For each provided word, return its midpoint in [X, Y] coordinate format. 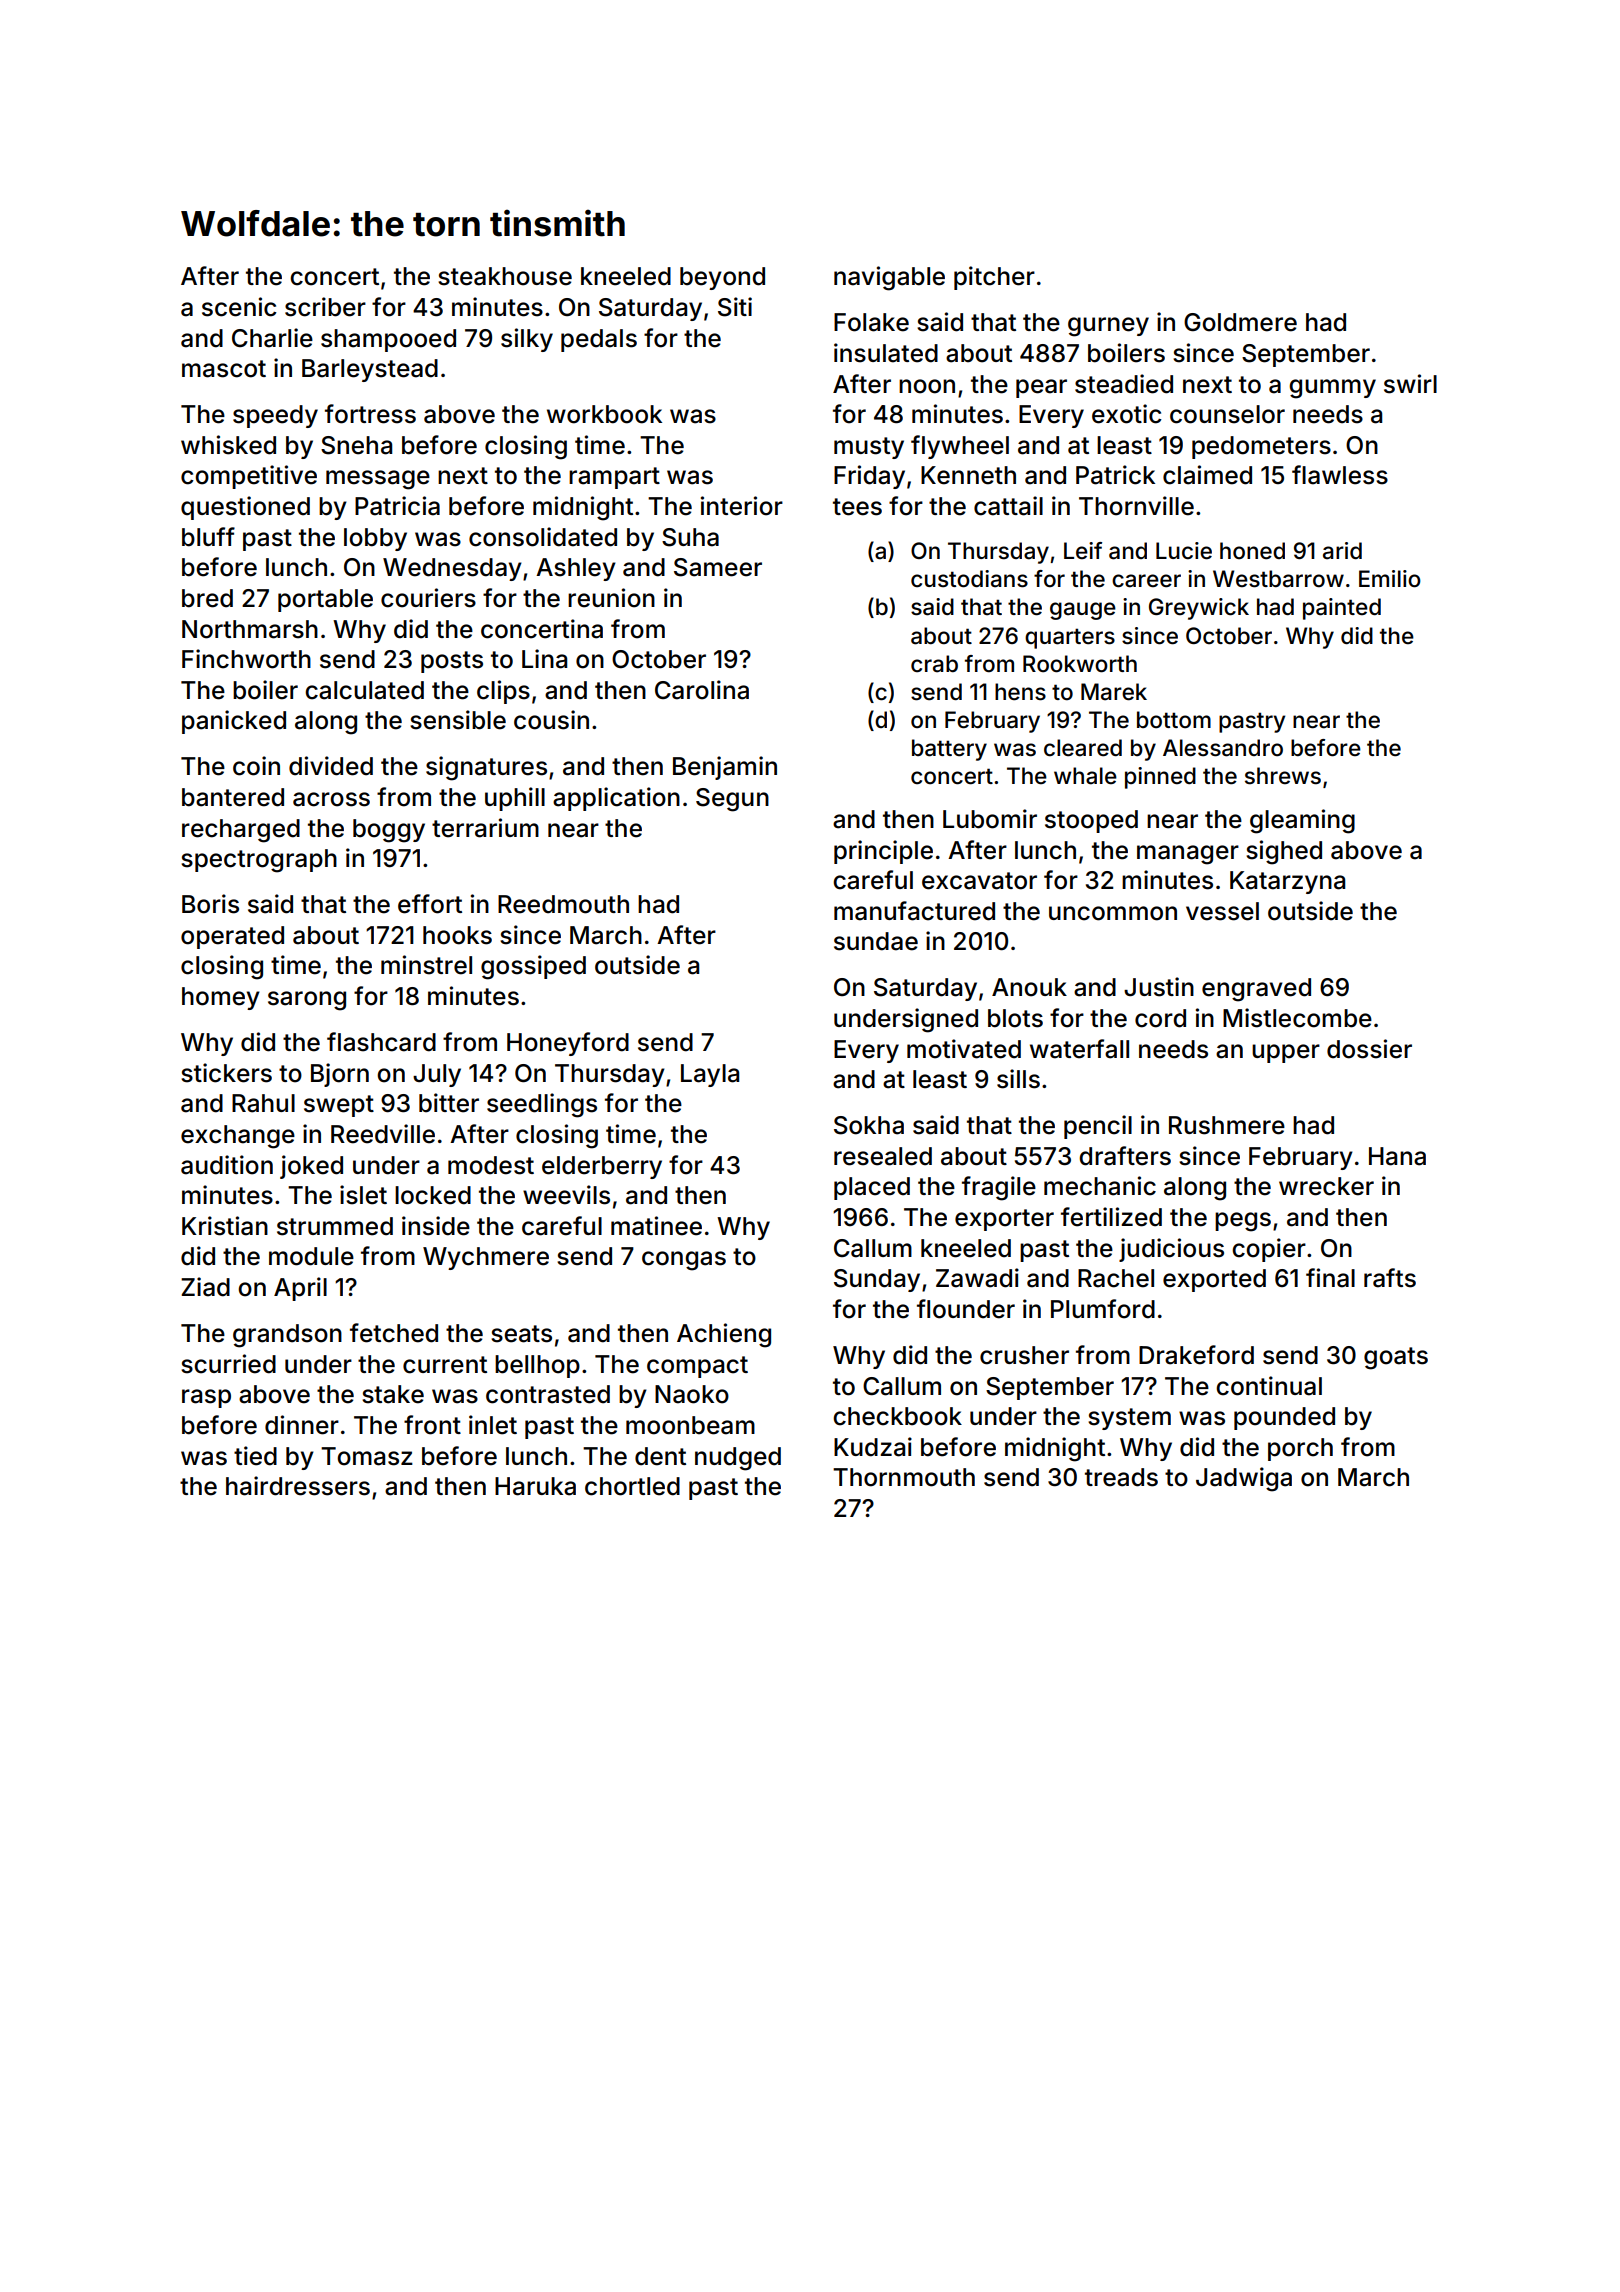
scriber [325, 307]
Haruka [535, 1486]
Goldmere [1240, 322]
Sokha [869, 1125]
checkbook [897, 1416]
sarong [307, 1001]
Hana [1397, 1156]
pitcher [994, 278]
